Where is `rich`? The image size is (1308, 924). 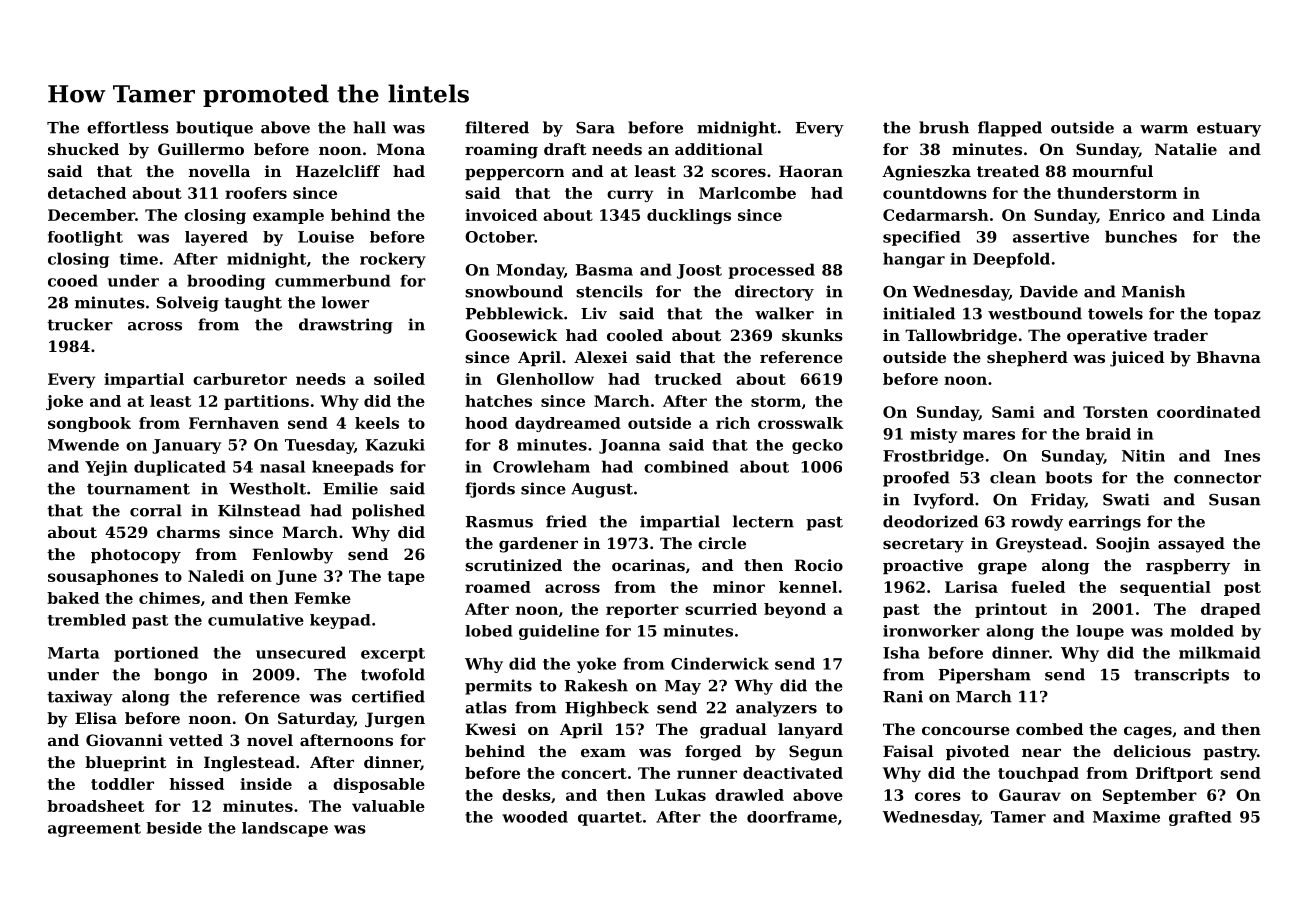 rich is located at coordinates (733, 423).
